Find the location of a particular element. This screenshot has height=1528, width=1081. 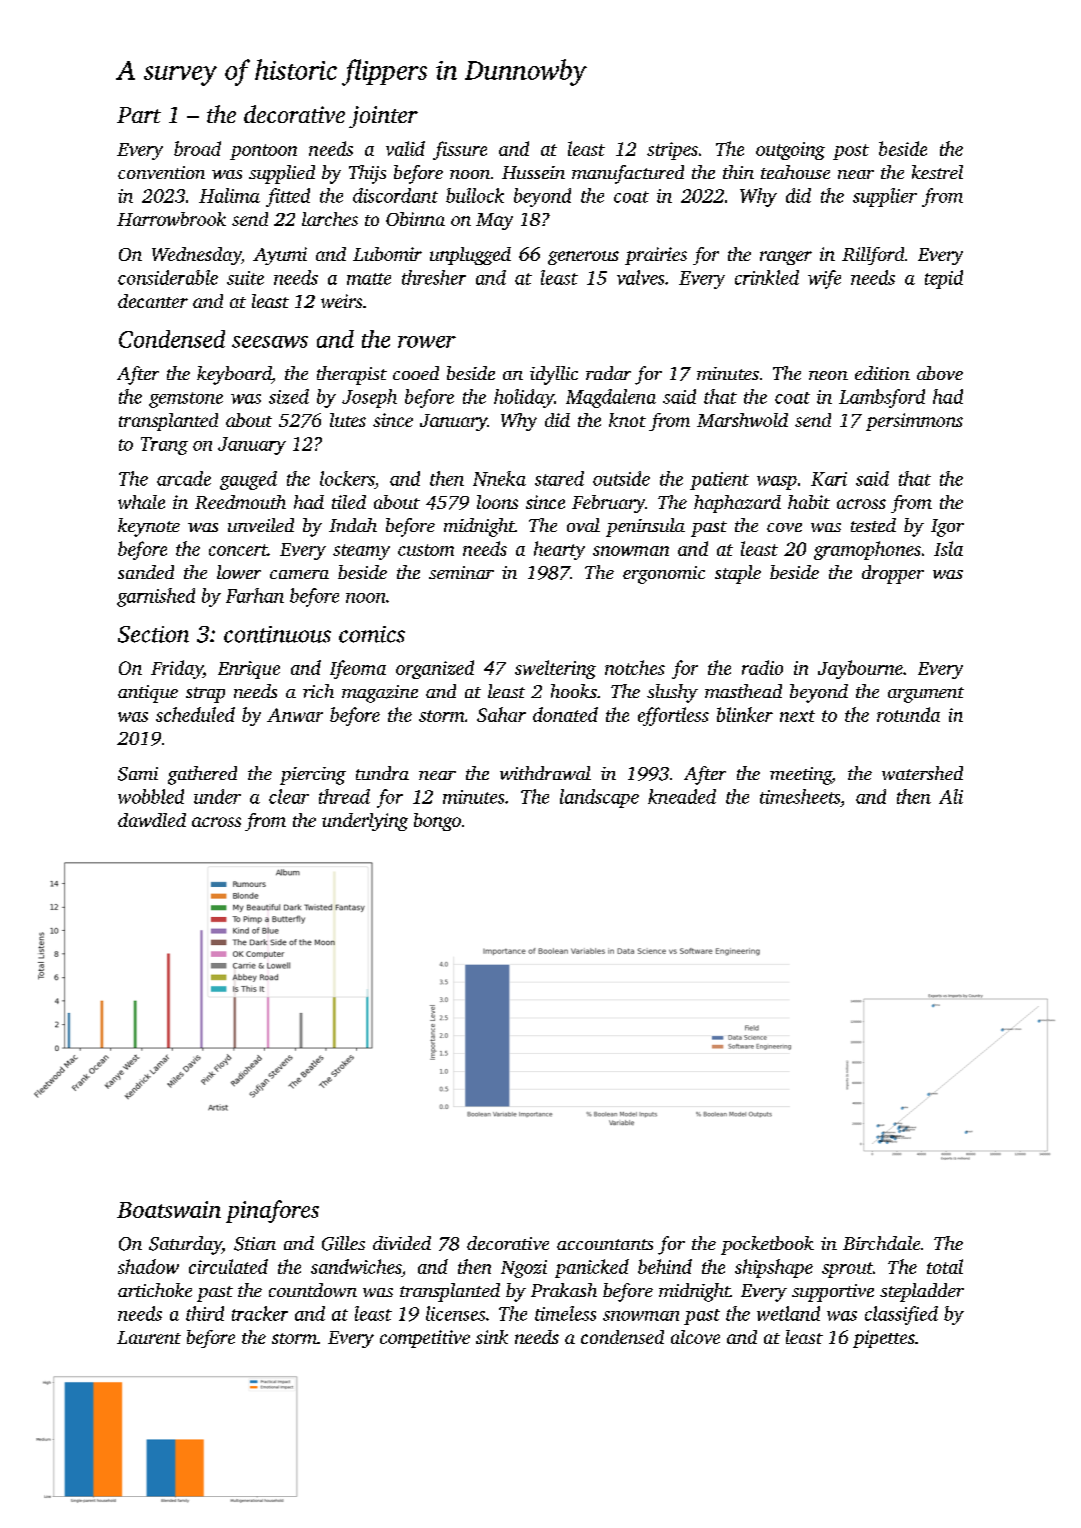

Ifeoma is located at coordinates (358, 669).
